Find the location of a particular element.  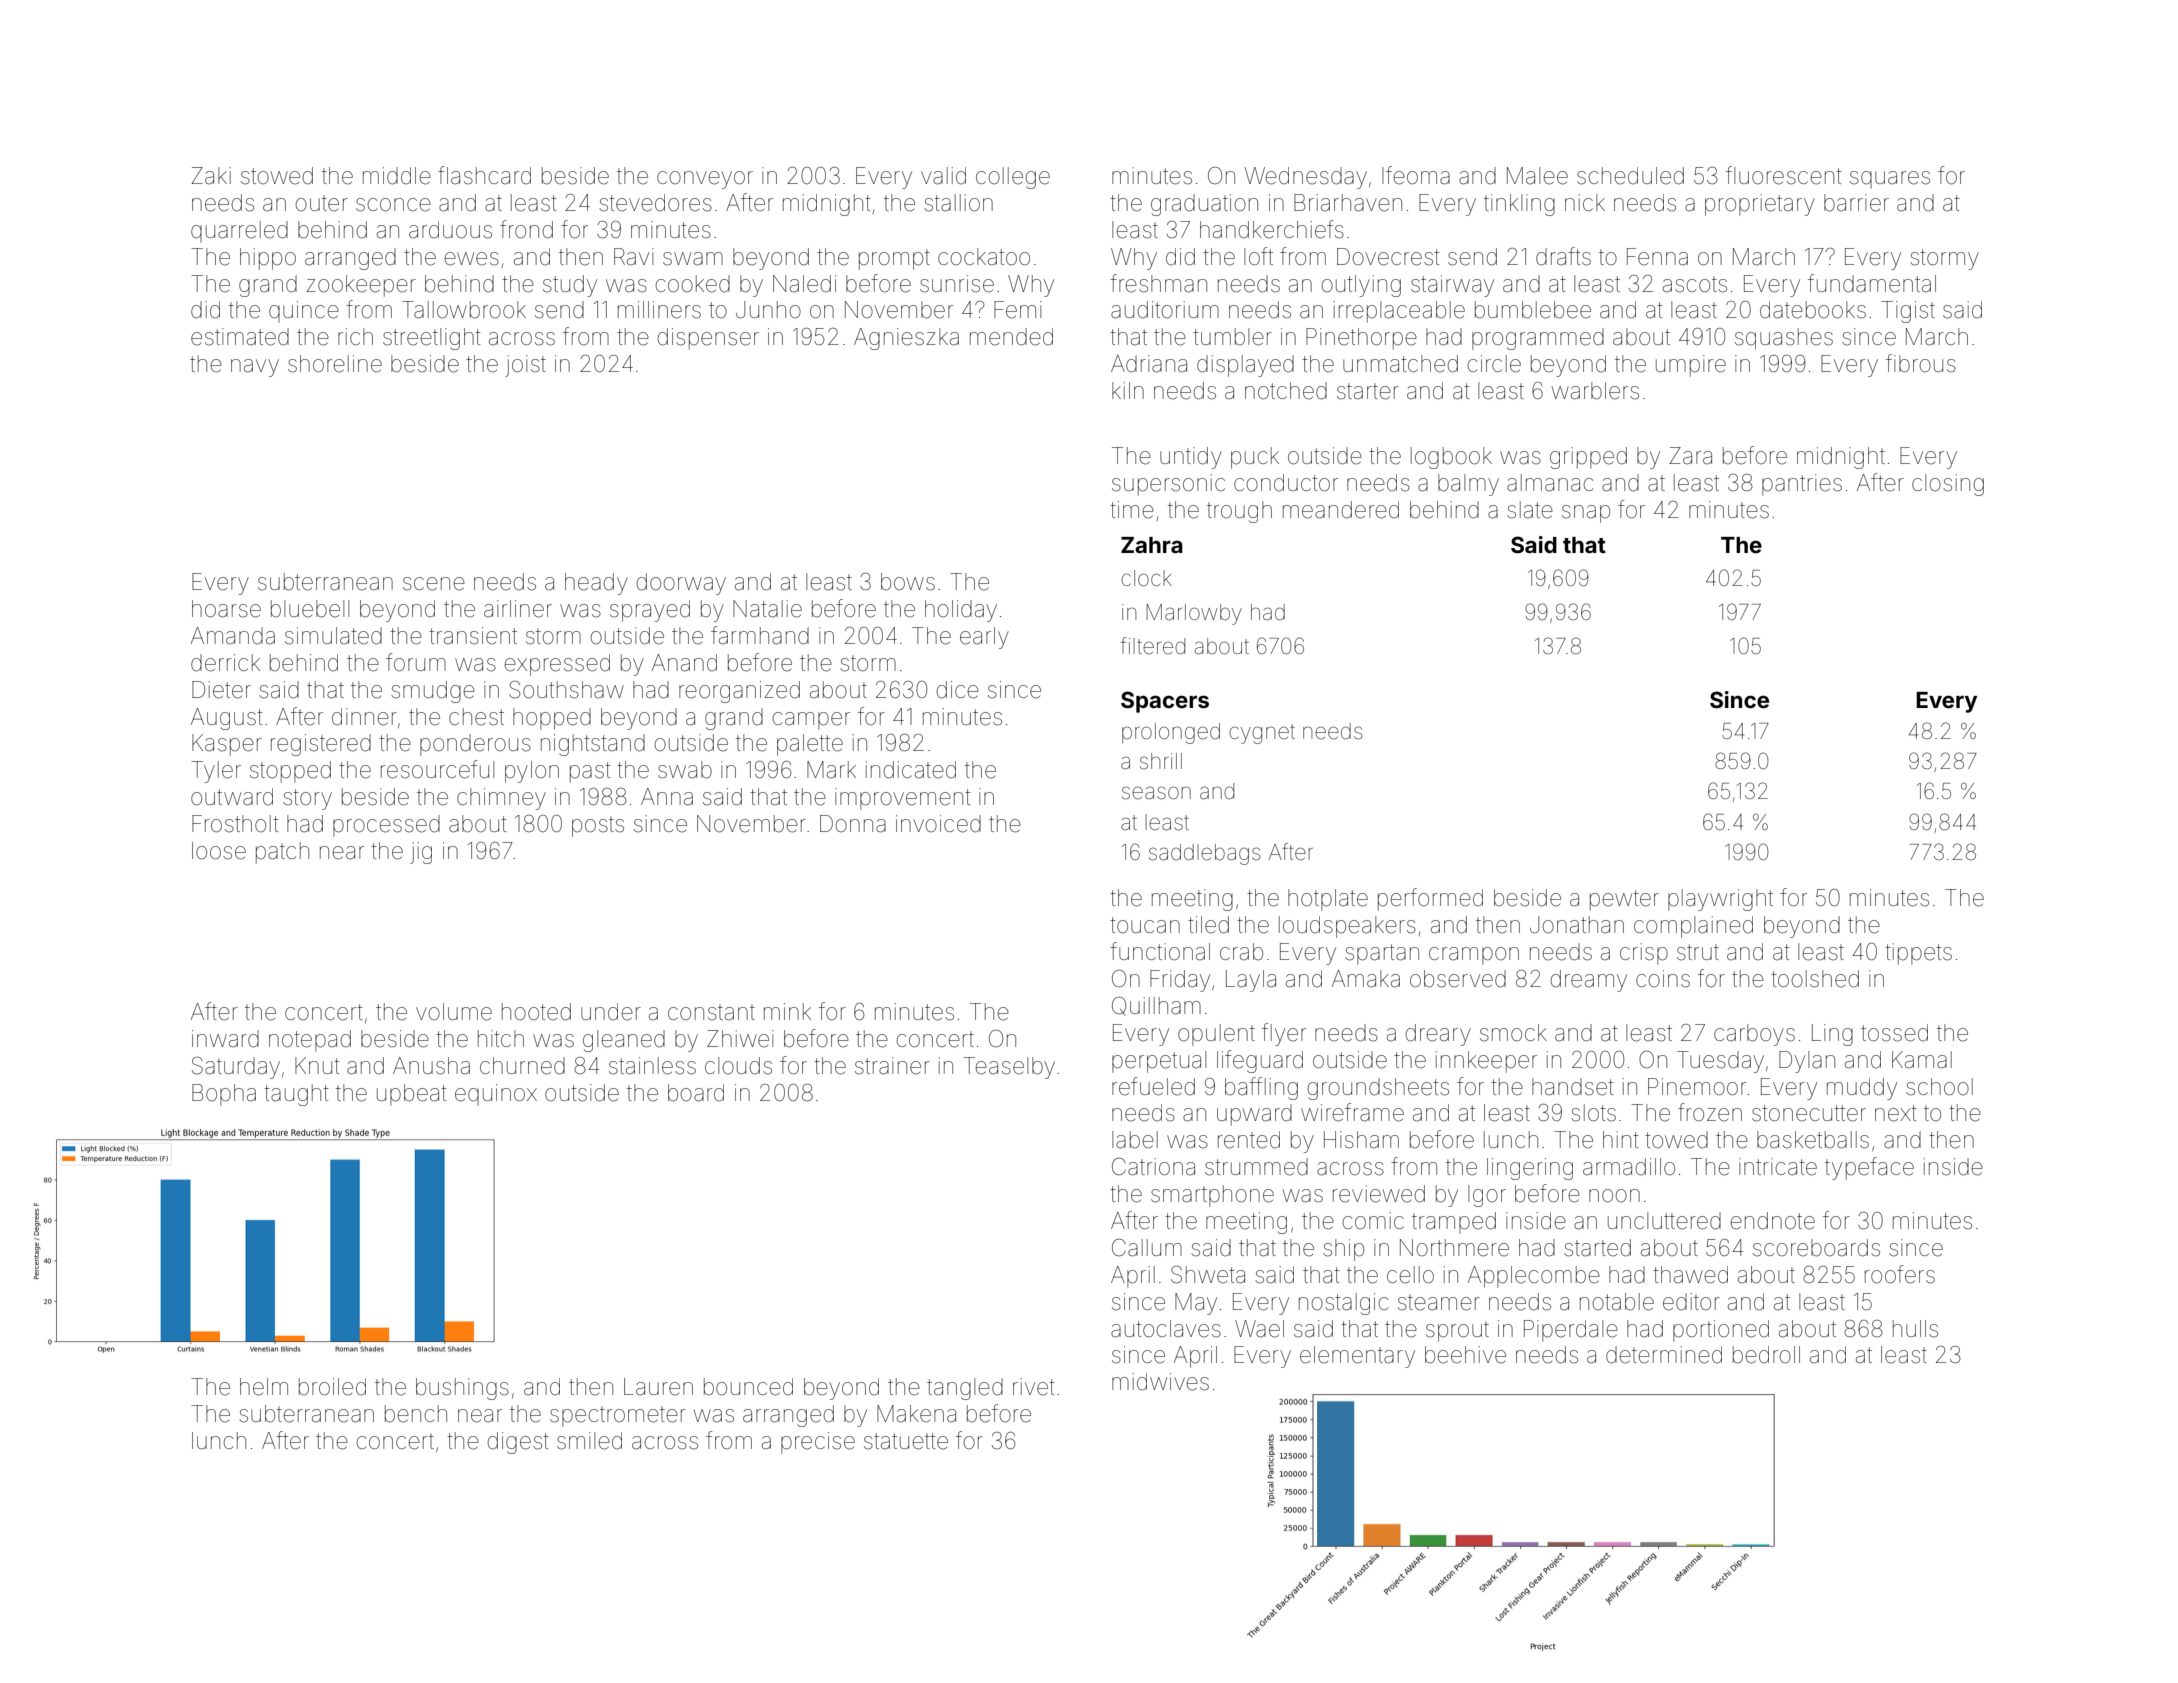

Briarhaven is located at coordinates (1348, 203).
